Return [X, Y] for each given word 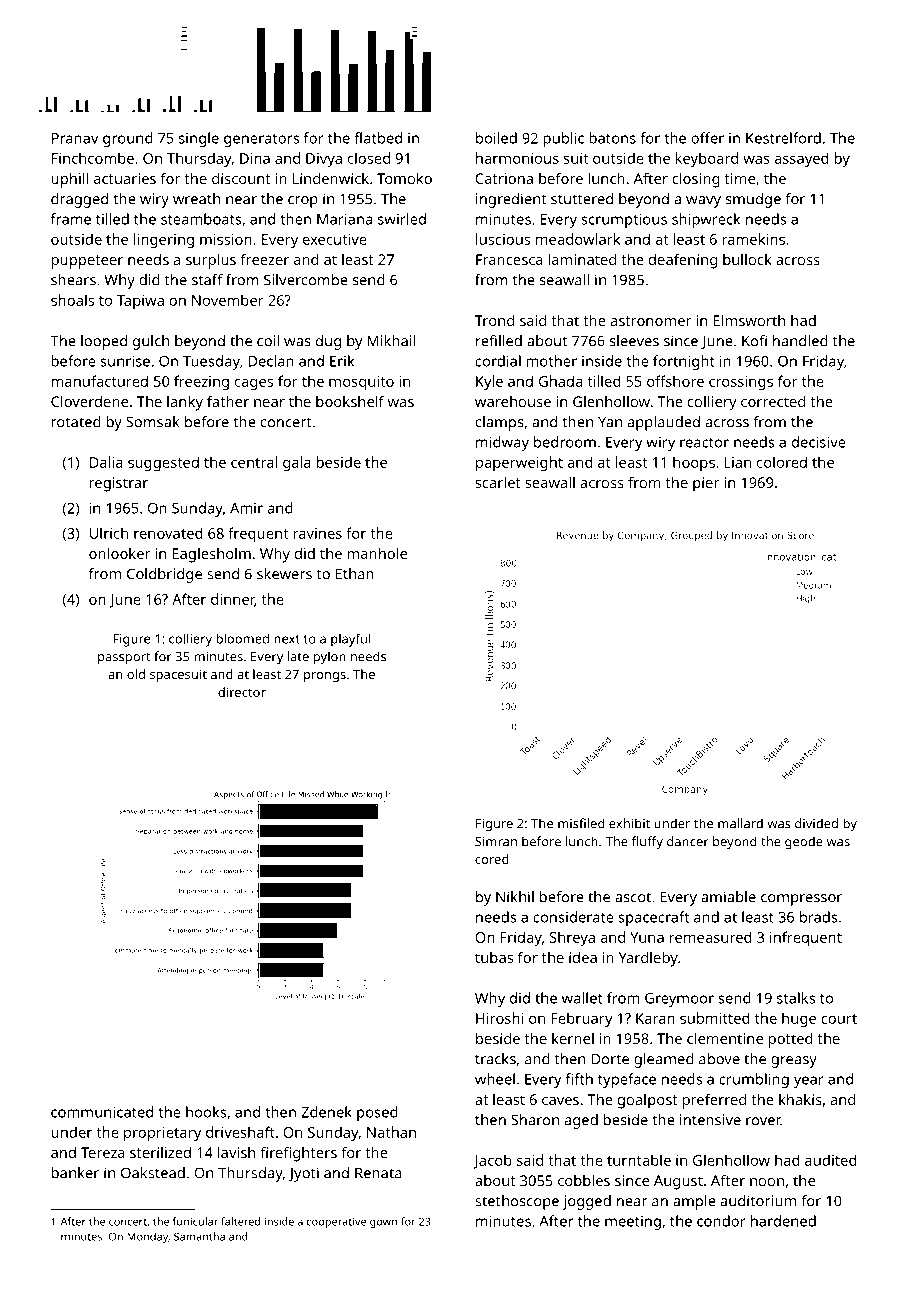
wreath [196, 199]
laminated [582, 259]
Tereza [103, 1152]
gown [383, 1223]
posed [377, 1113]
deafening [683, 261]
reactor [704, 443]
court [839, 1019]
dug [328, 342]
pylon [330, 658]
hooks [206, 1112]
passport [124, 659]
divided [816, 823]
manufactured [100, 381]
